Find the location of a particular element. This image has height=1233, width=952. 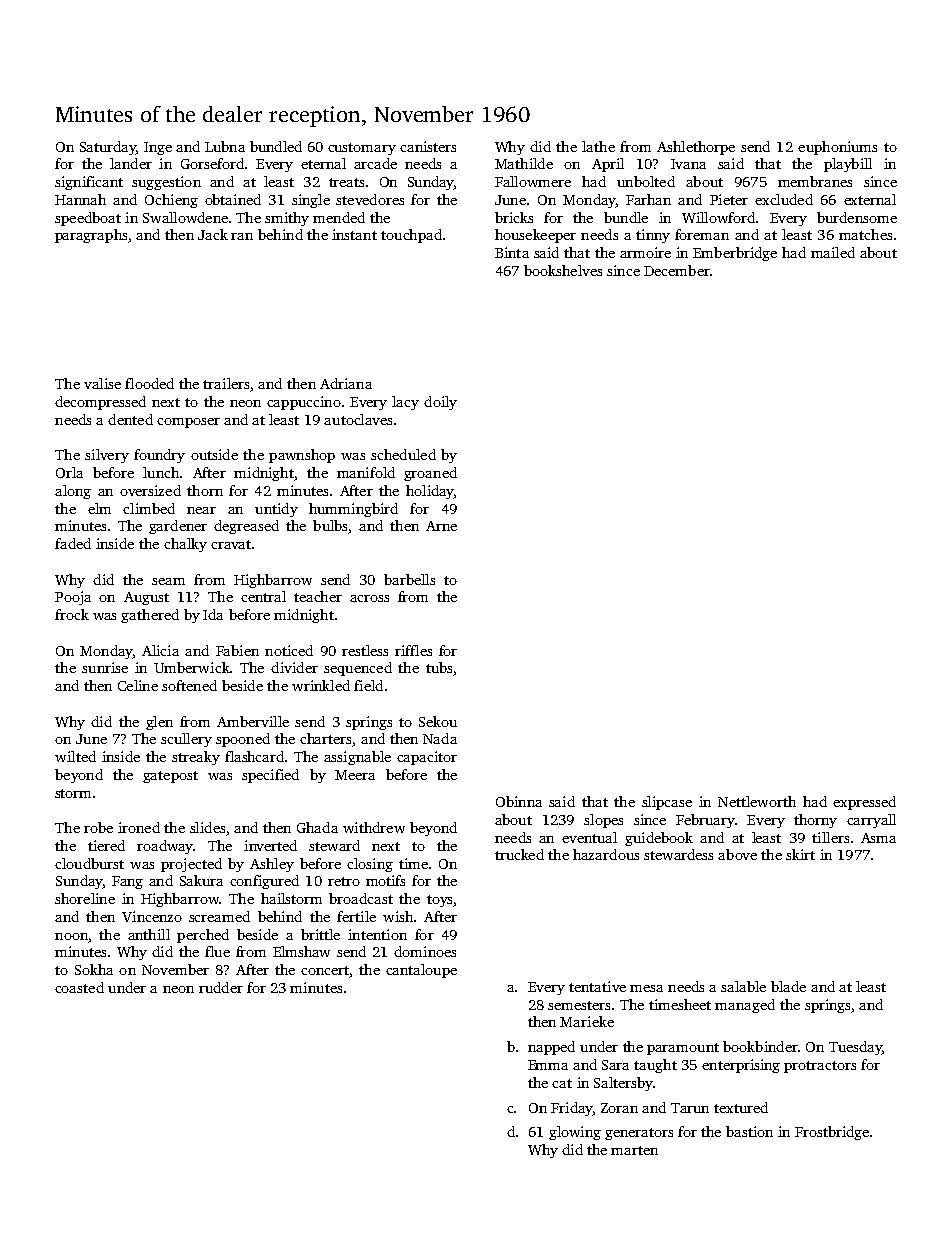

dented is located at coordinates (130, 419).
